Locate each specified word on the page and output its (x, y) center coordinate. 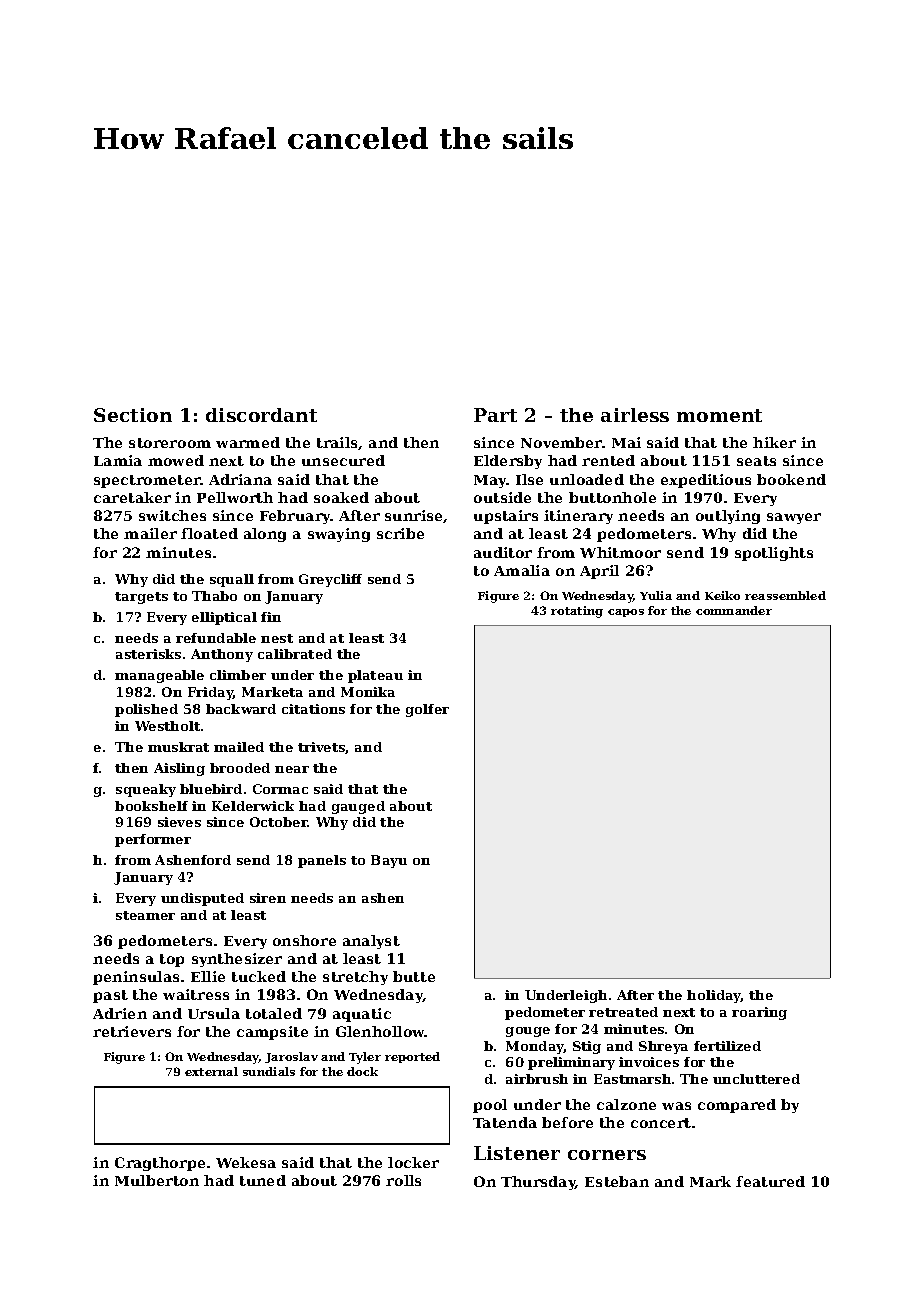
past (110, 996)
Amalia (522, 570)
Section (133, 415)
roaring (759, 1013)
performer (153, 840)
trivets (322, 748)
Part (495, 415)
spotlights (774, 554)
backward (241, 709)
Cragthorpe (160, 1164)
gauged (358, 807)
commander (734, 610)
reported (412, 1057)
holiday (714, 996)
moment (719, 415)
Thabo (214, 596)
